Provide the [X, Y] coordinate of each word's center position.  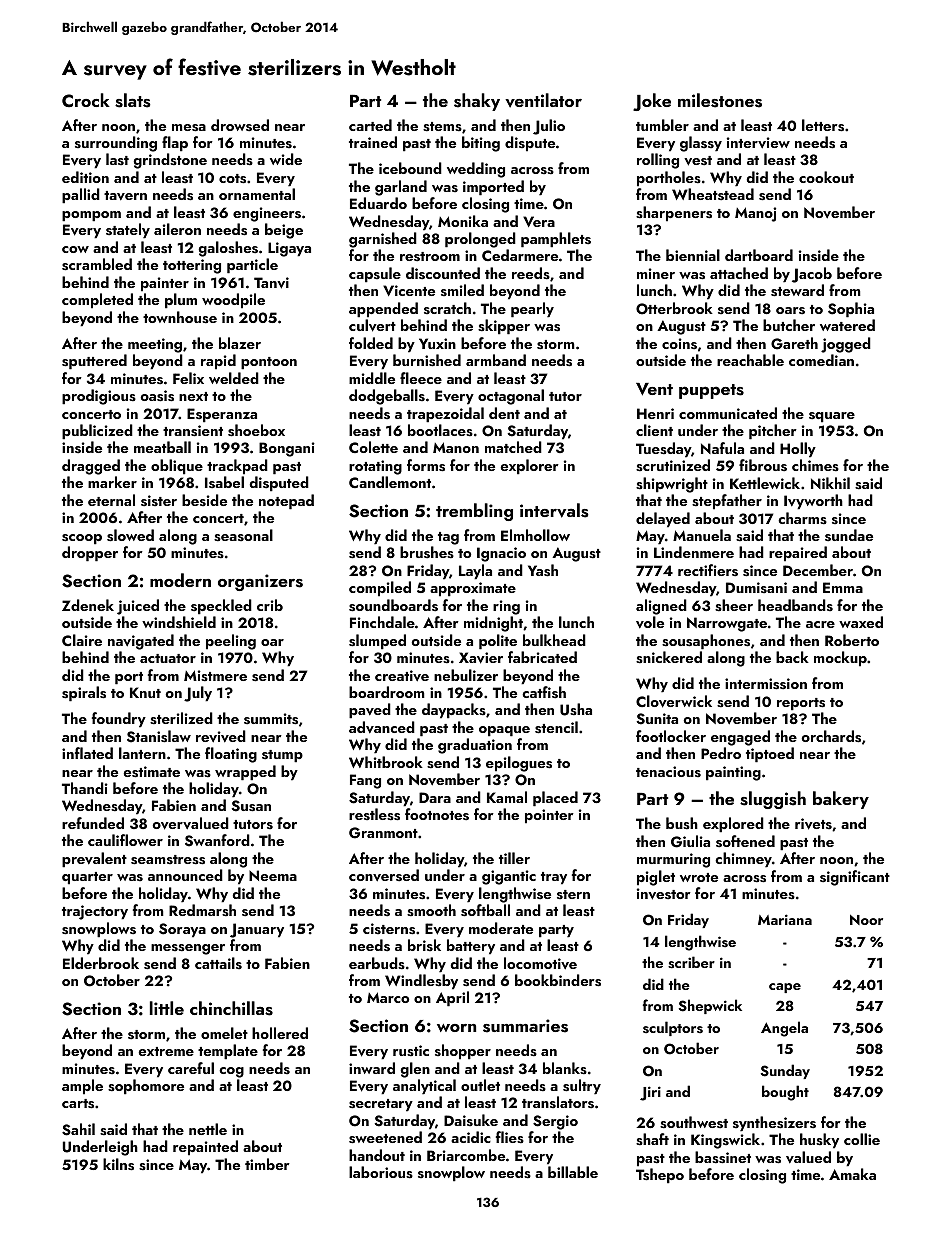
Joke [652, 102]
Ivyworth [813, 502]
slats [133, 100]
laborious [381, 1172]
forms [426, 465]
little [167, 1008]
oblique [177, 467]
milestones [720, 100]
